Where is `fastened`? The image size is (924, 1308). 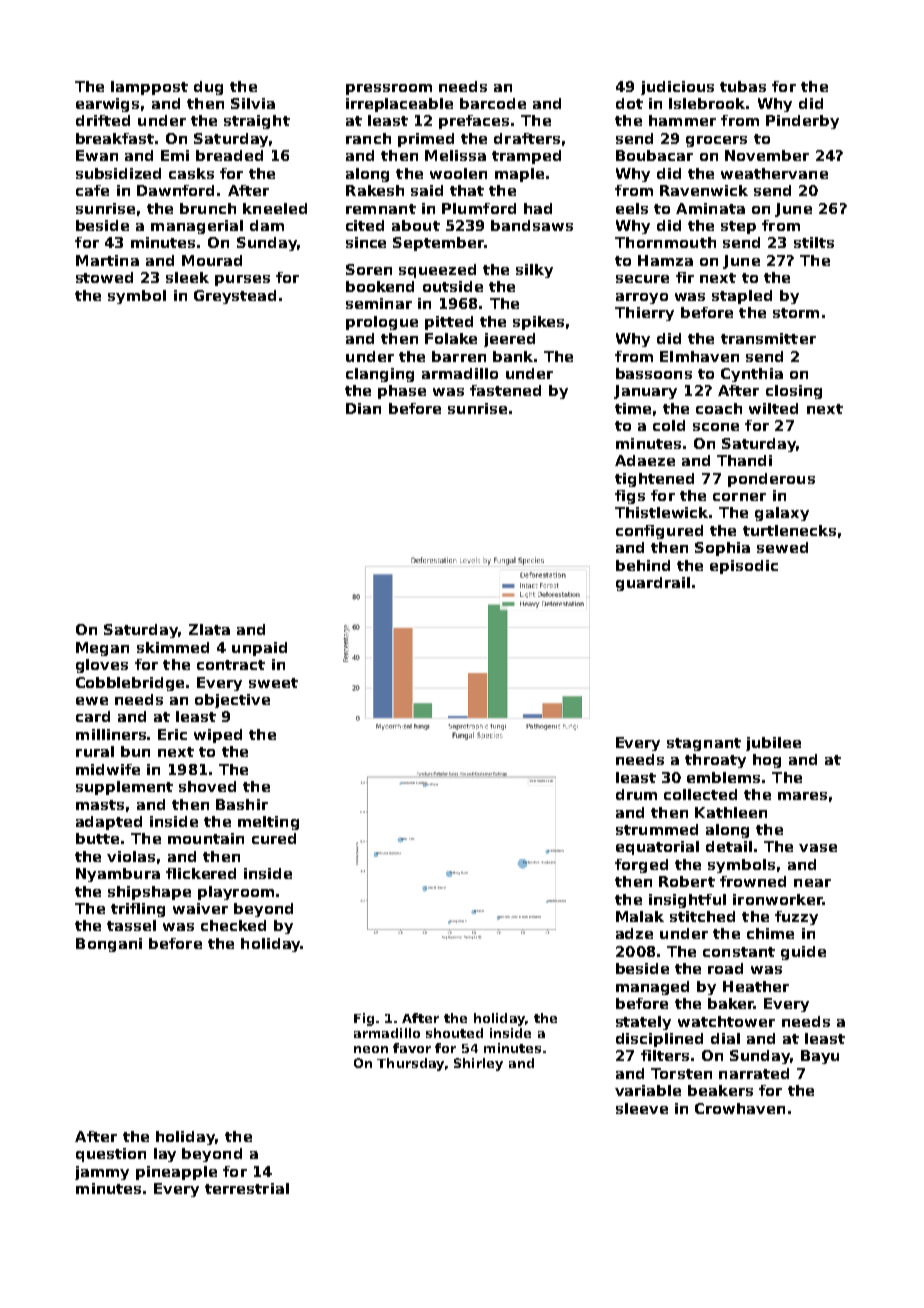
fastened is located at coordinates (505, 390).
